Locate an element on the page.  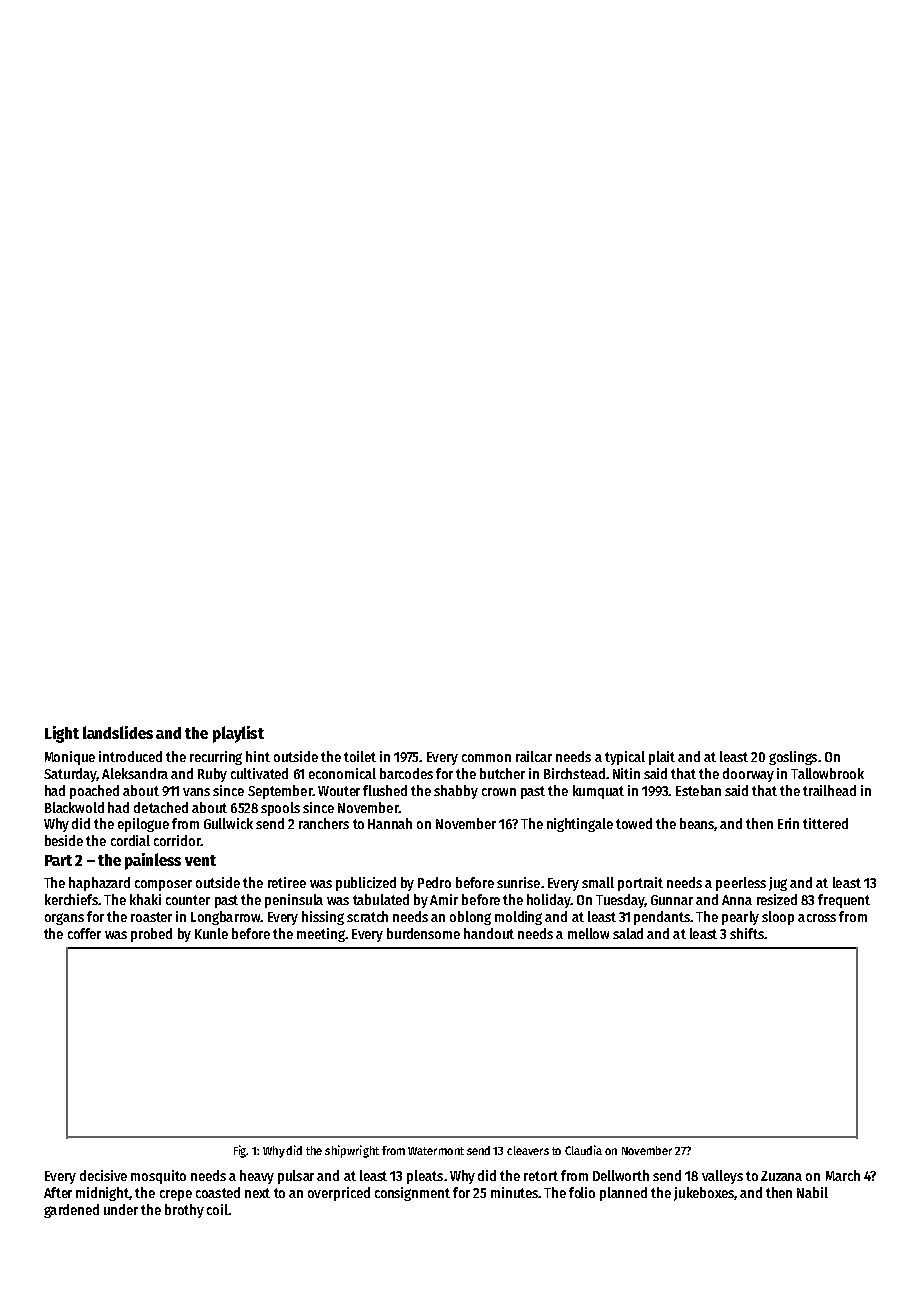
toilet is located at coordinates (360, 756).
